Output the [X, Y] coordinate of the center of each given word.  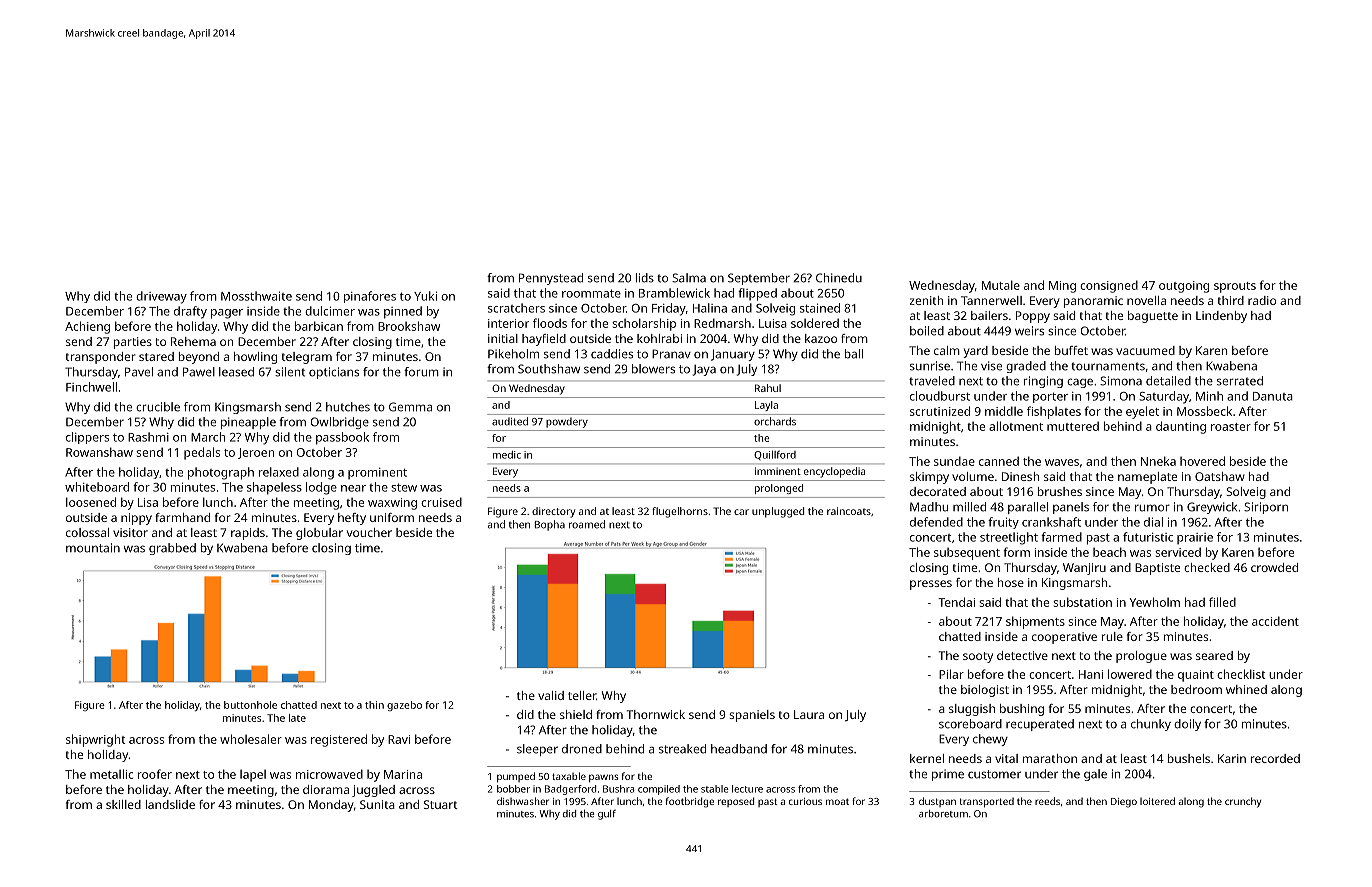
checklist [1241, 674]
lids [645, 278]
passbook [342, 438]
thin [374, 705]
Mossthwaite [256, 296]
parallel [1028, 508]
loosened [91, 502]
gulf [607, 815]
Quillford [775, 455]
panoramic [1093, 302]
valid [551, 695]
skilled [123, 804]
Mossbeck [1204, 411]
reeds [1047, 801]
